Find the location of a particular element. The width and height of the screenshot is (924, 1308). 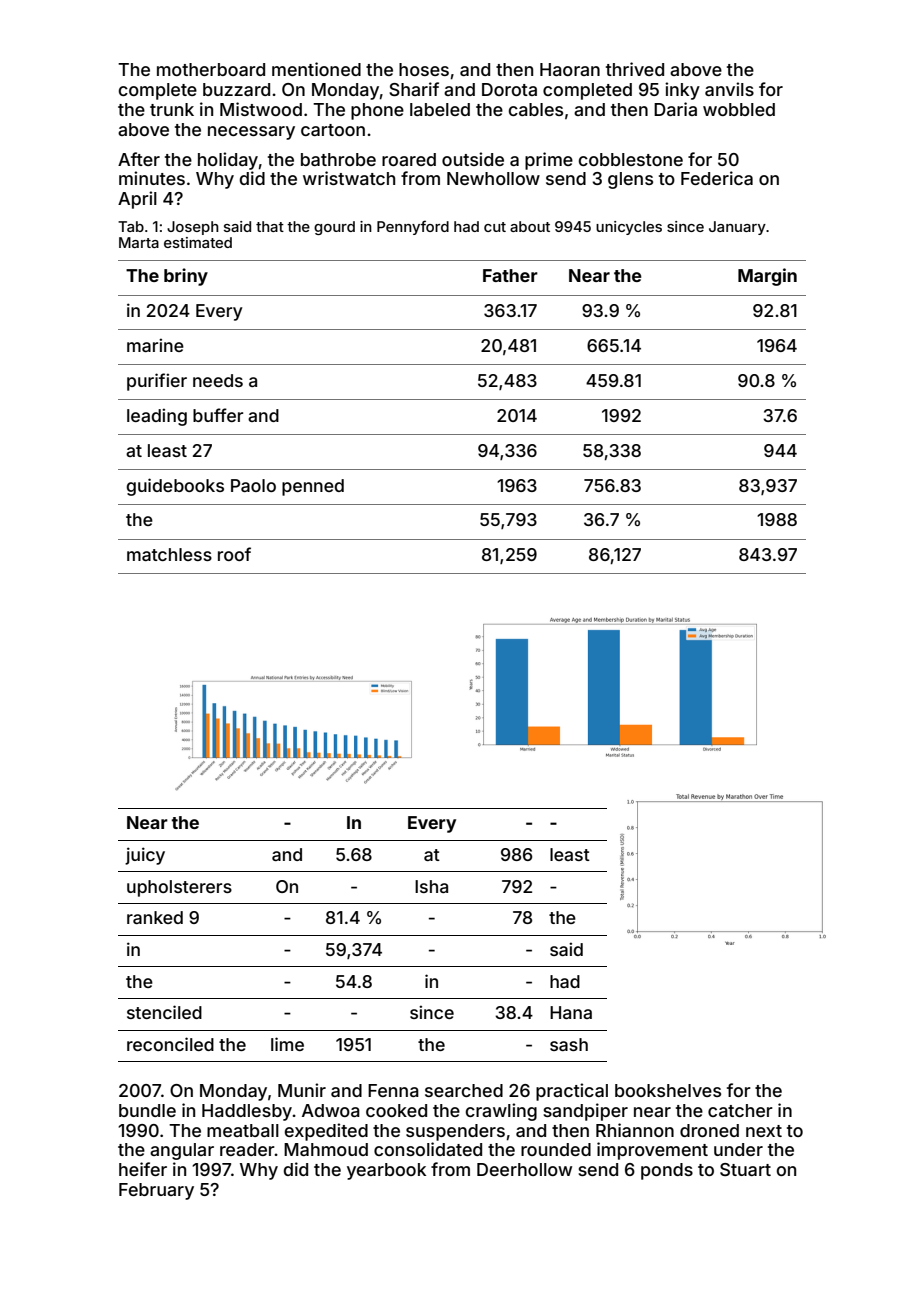

holiday is located at coordinates (228, 161).
